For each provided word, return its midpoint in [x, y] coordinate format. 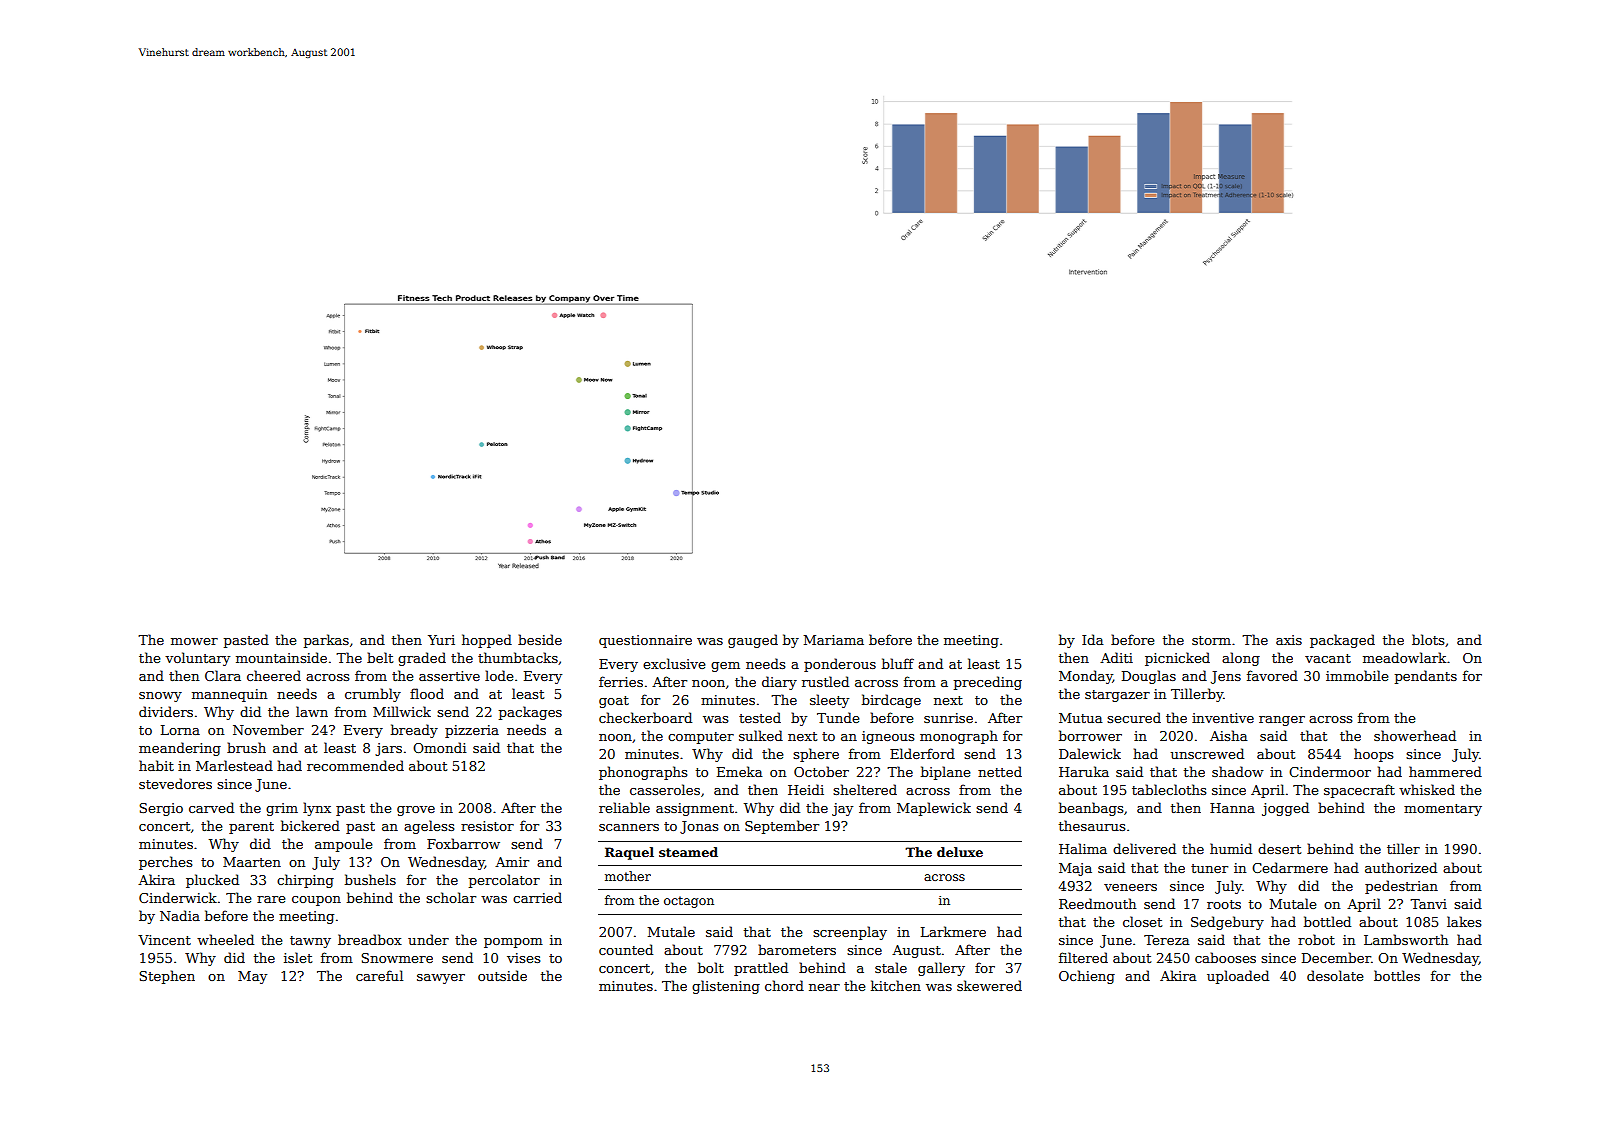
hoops [1373, 755]
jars [388, 749]
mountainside [281, 657]
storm [1211, 640]
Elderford [922, 753]
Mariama [834, 640]
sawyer [441, 979]
